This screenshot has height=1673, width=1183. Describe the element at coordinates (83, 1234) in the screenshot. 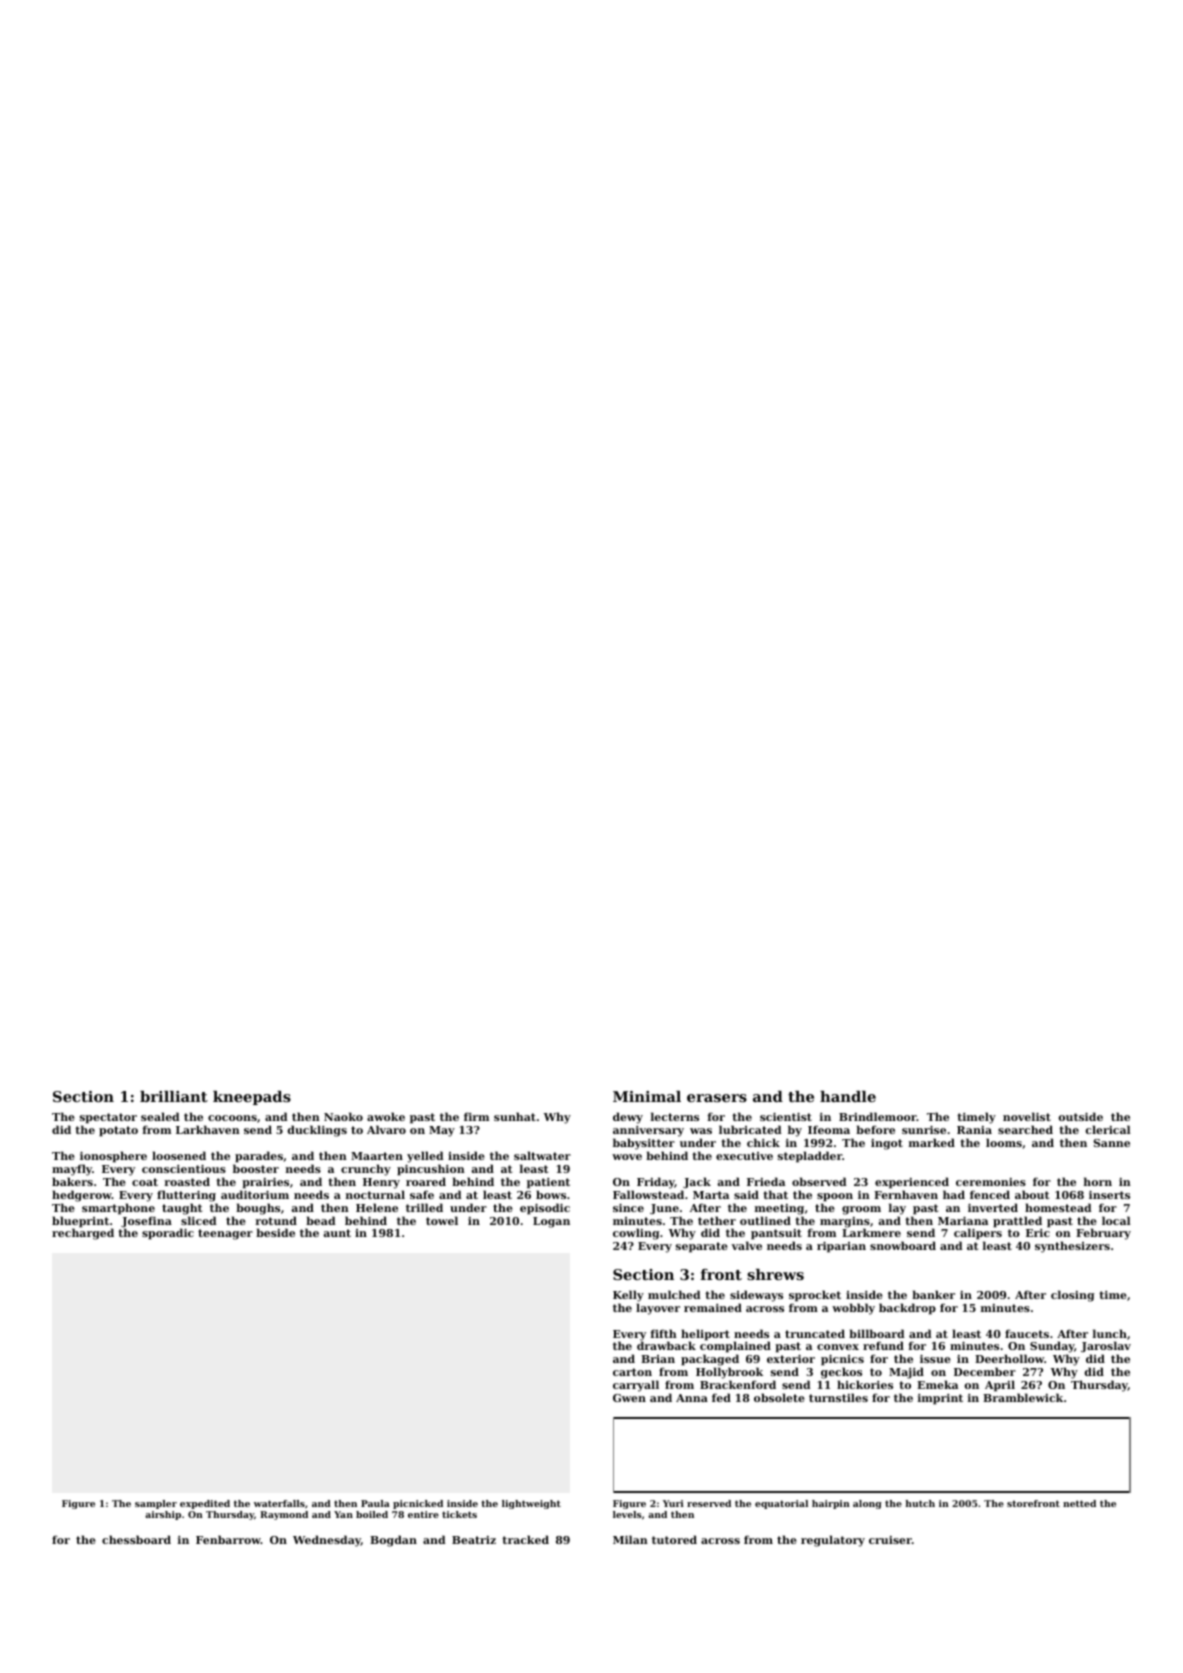

I see `recharged` at that location.
